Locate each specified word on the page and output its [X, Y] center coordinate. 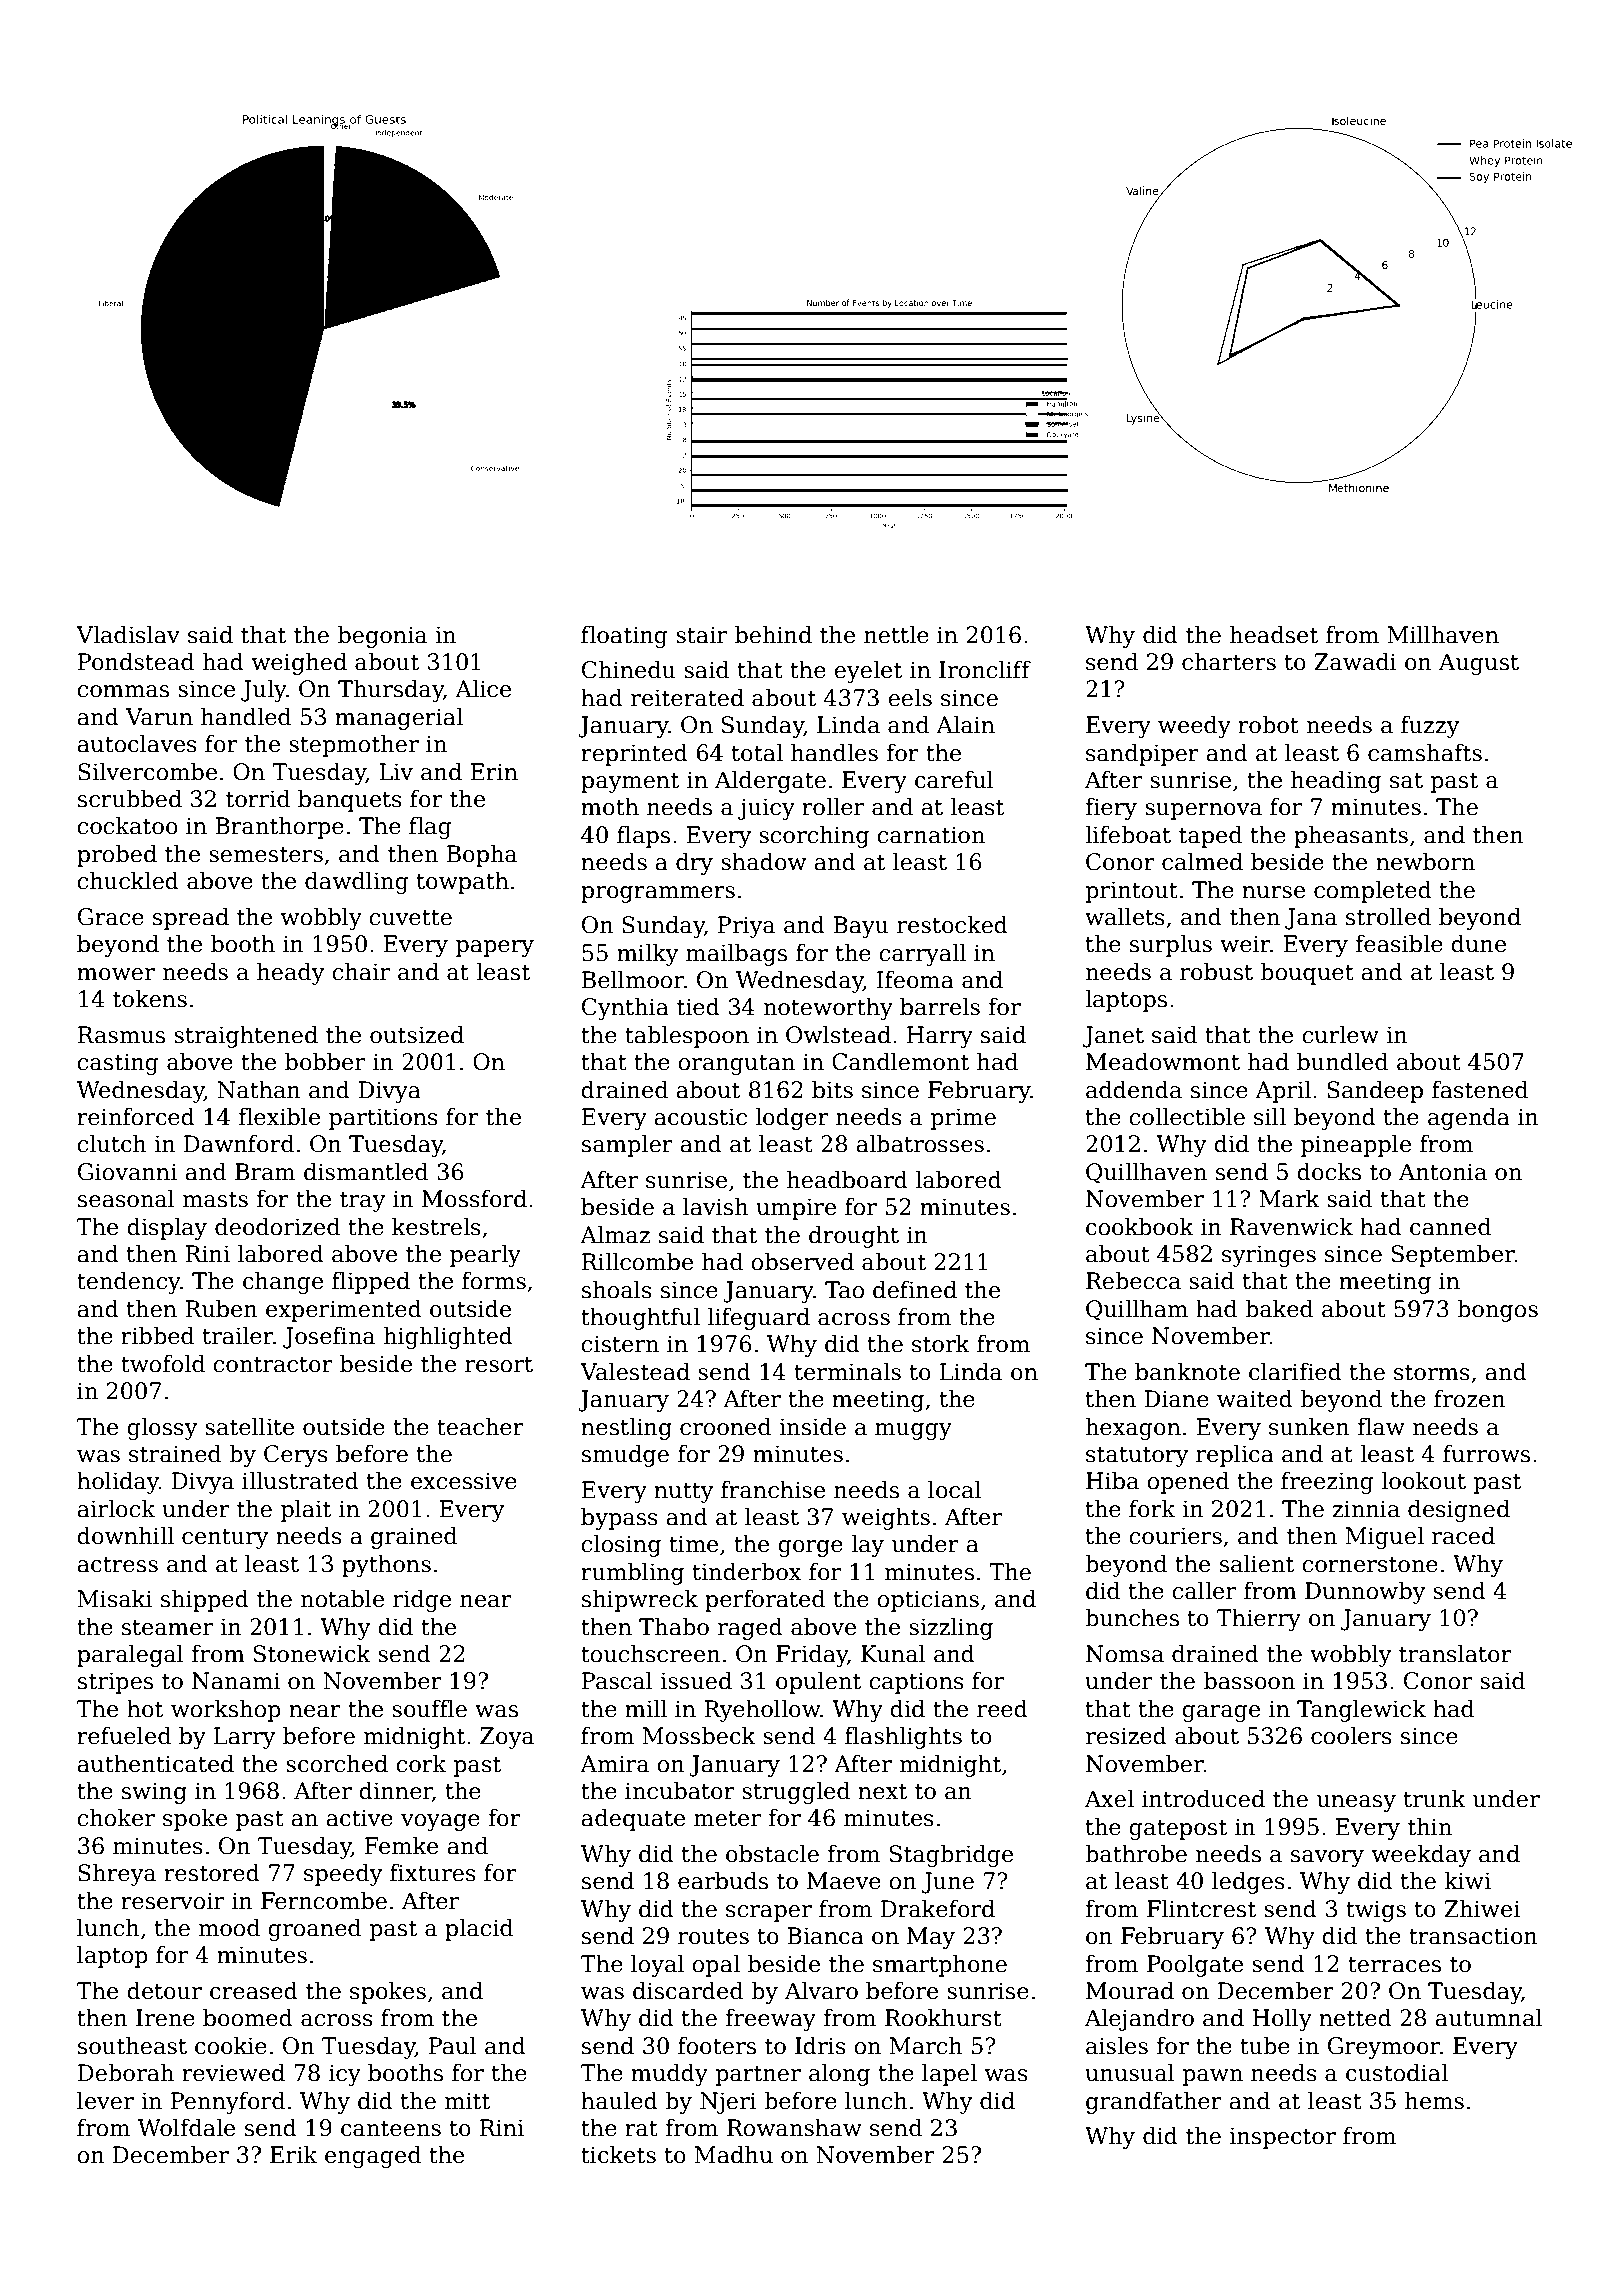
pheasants [1351, 837]
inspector [1282, 2138]
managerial [399, 719]
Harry [940, 1037]
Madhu [734, 2155]
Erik [293, 2154]
